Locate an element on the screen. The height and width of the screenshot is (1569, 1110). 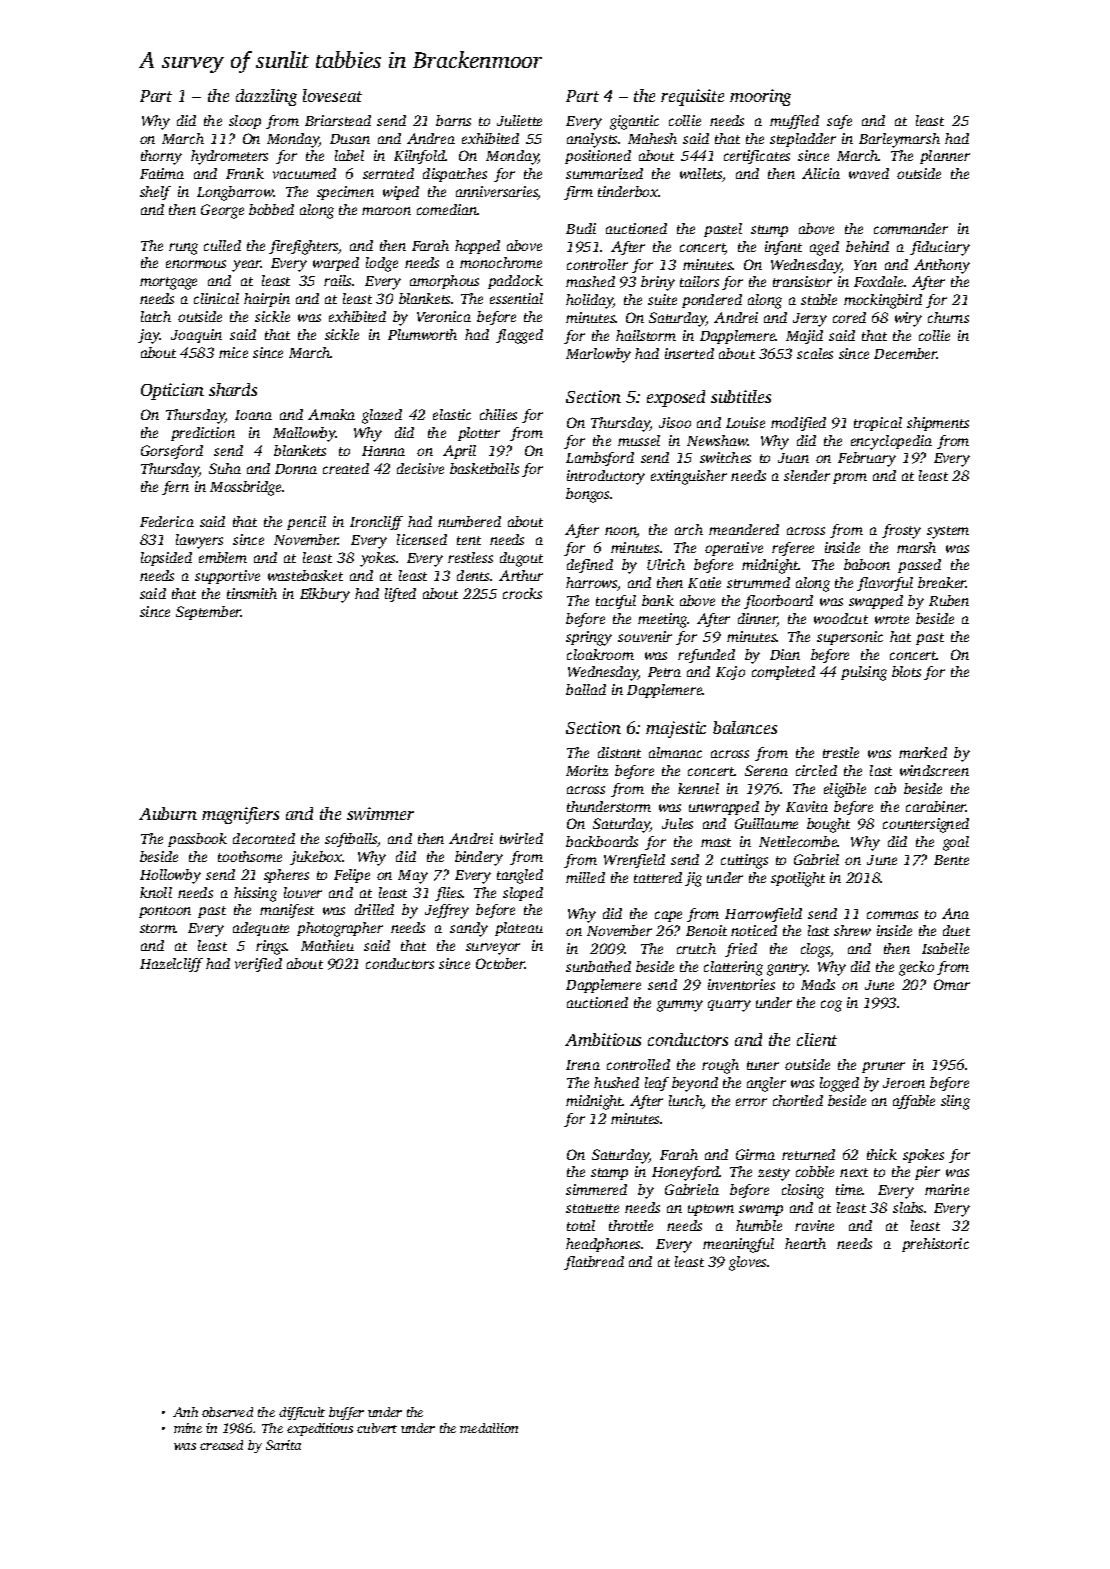
verified is located at coordinates (258, 965).
